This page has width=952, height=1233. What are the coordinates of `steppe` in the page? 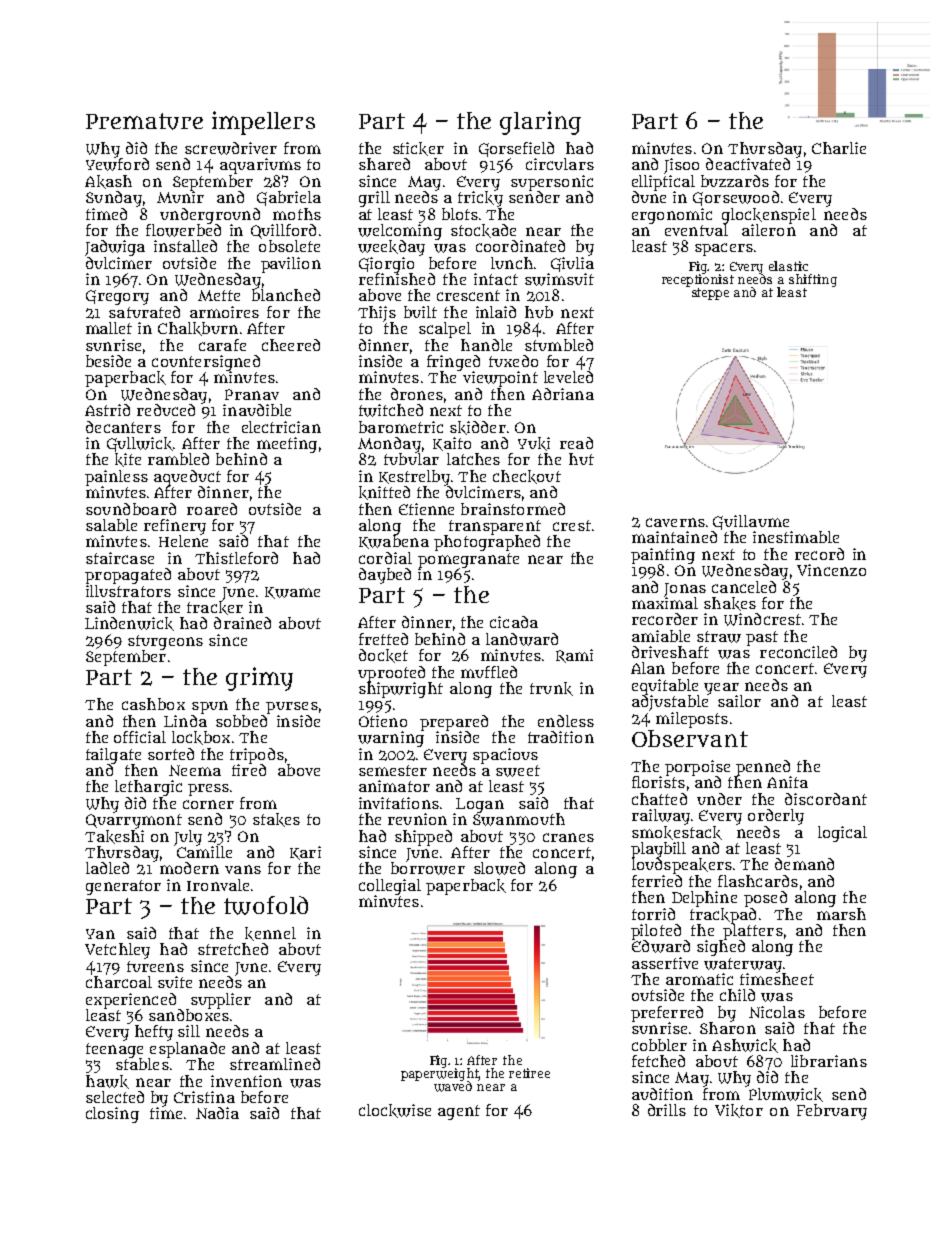 It's located at (710, 294).
